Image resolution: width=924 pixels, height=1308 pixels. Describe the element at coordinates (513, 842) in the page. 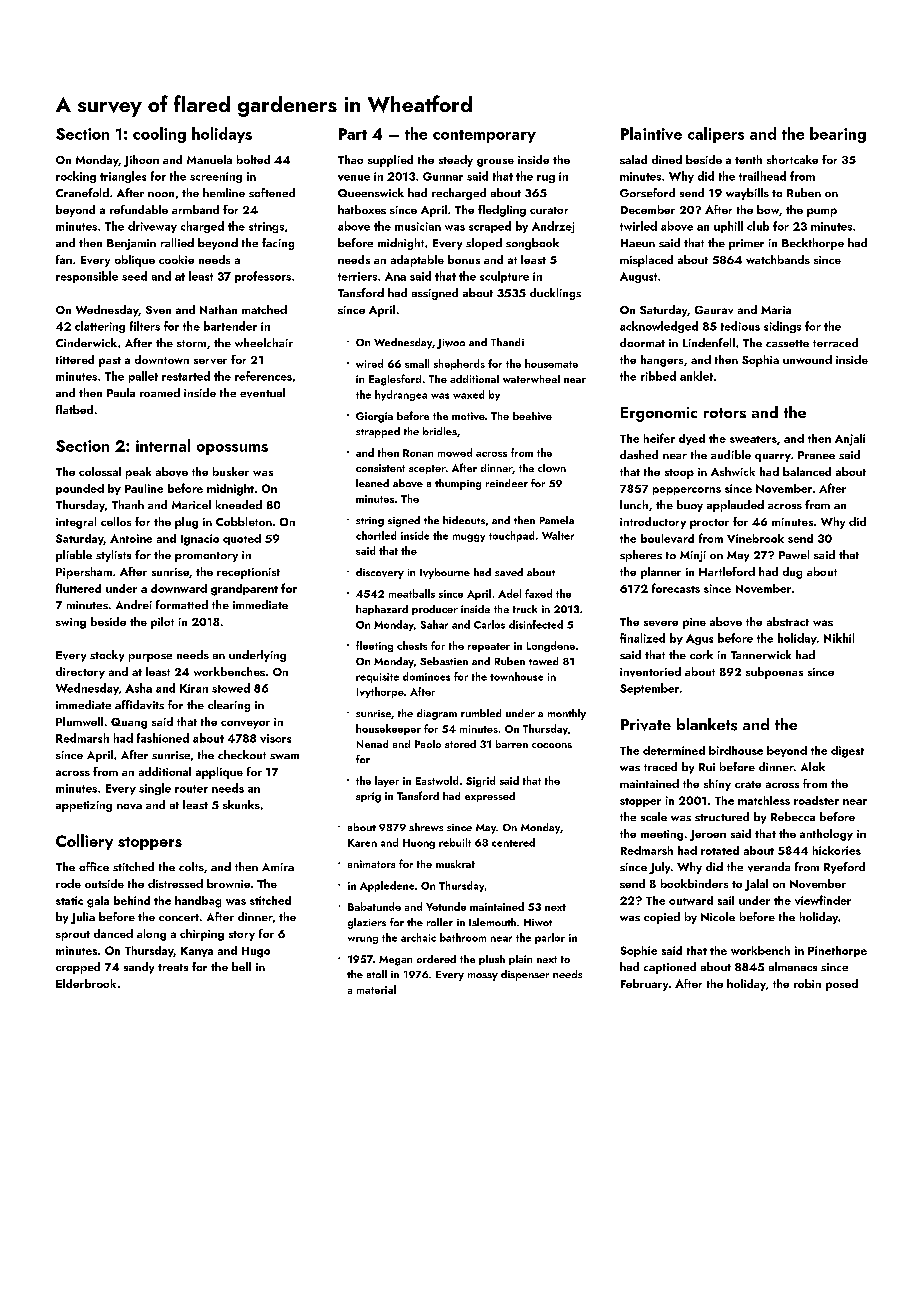

I see `centered` at that location.
